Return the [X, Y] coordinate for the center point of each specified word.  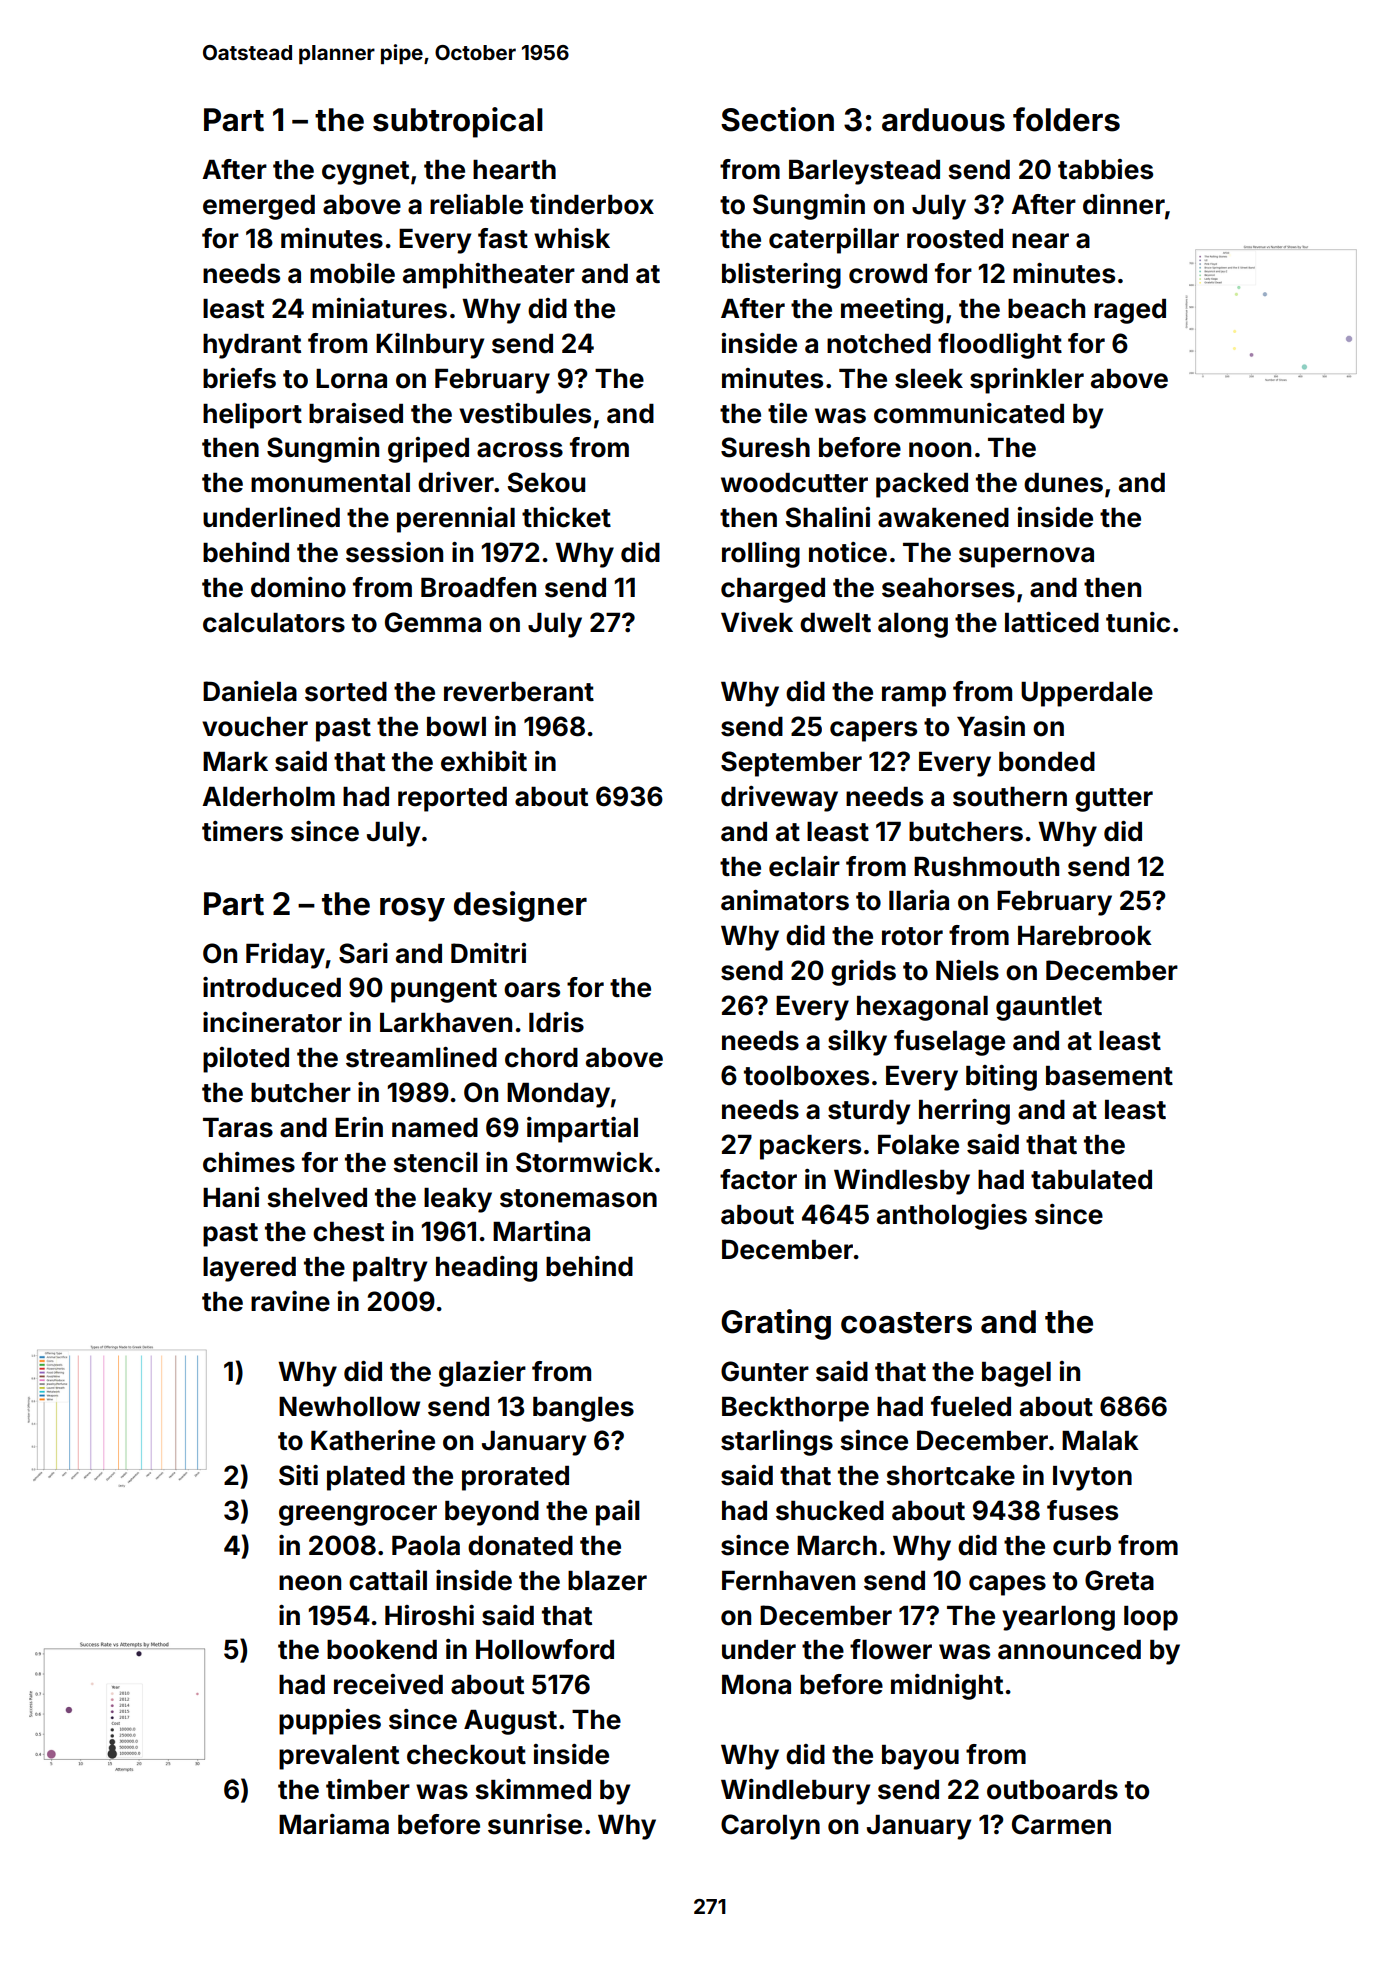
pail [618, 1513]
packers [810, 1147]
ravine [290, 1301]
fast [503, 238]
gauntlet [1049, 1008]
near [1040, 241]
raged [1130, 311]
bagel [1016, 1374]
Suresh [765, 447]
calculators [274, 623]
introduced [272, 987]
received [388, 1684]
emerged [259, 207]
